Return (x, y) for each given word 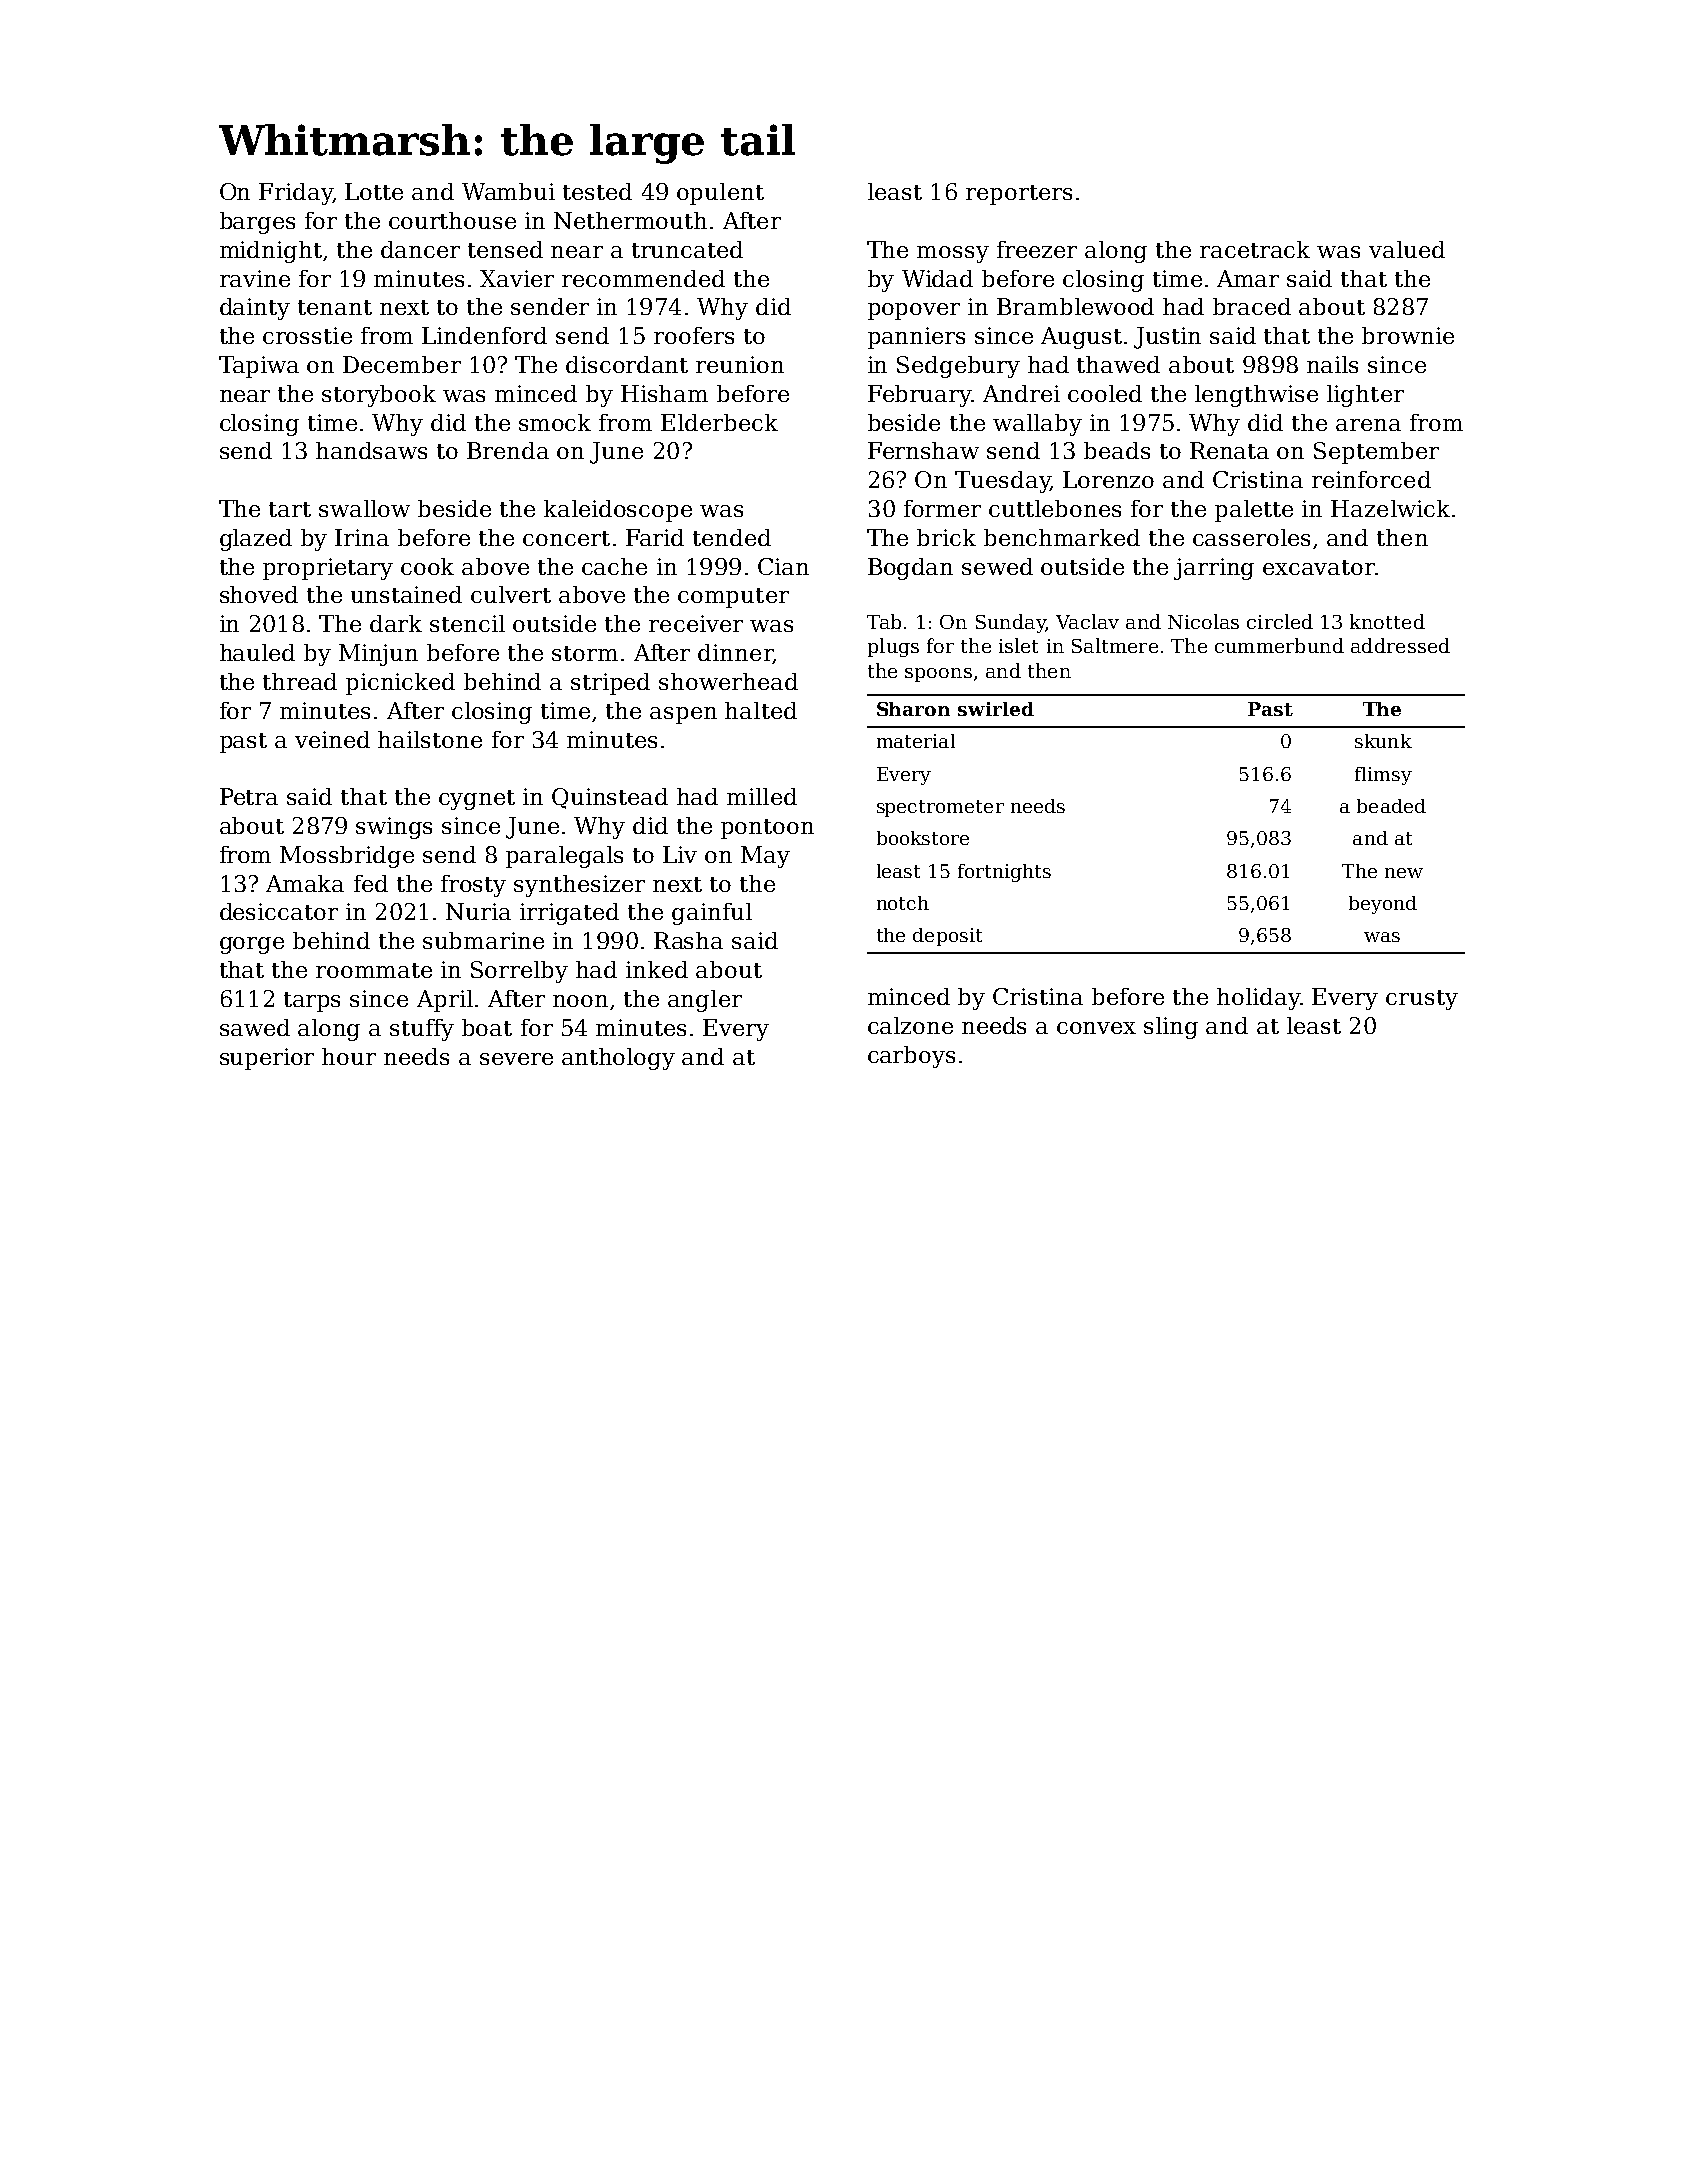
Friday (295, 194)
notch (903, 903)
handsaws (371, 450)
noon (580, 1001)
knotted (1387, 621)
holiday (1258, 999)
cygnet (477, 800)
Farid (655, 537)
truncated (687, 249)
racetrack (1255, 249)
